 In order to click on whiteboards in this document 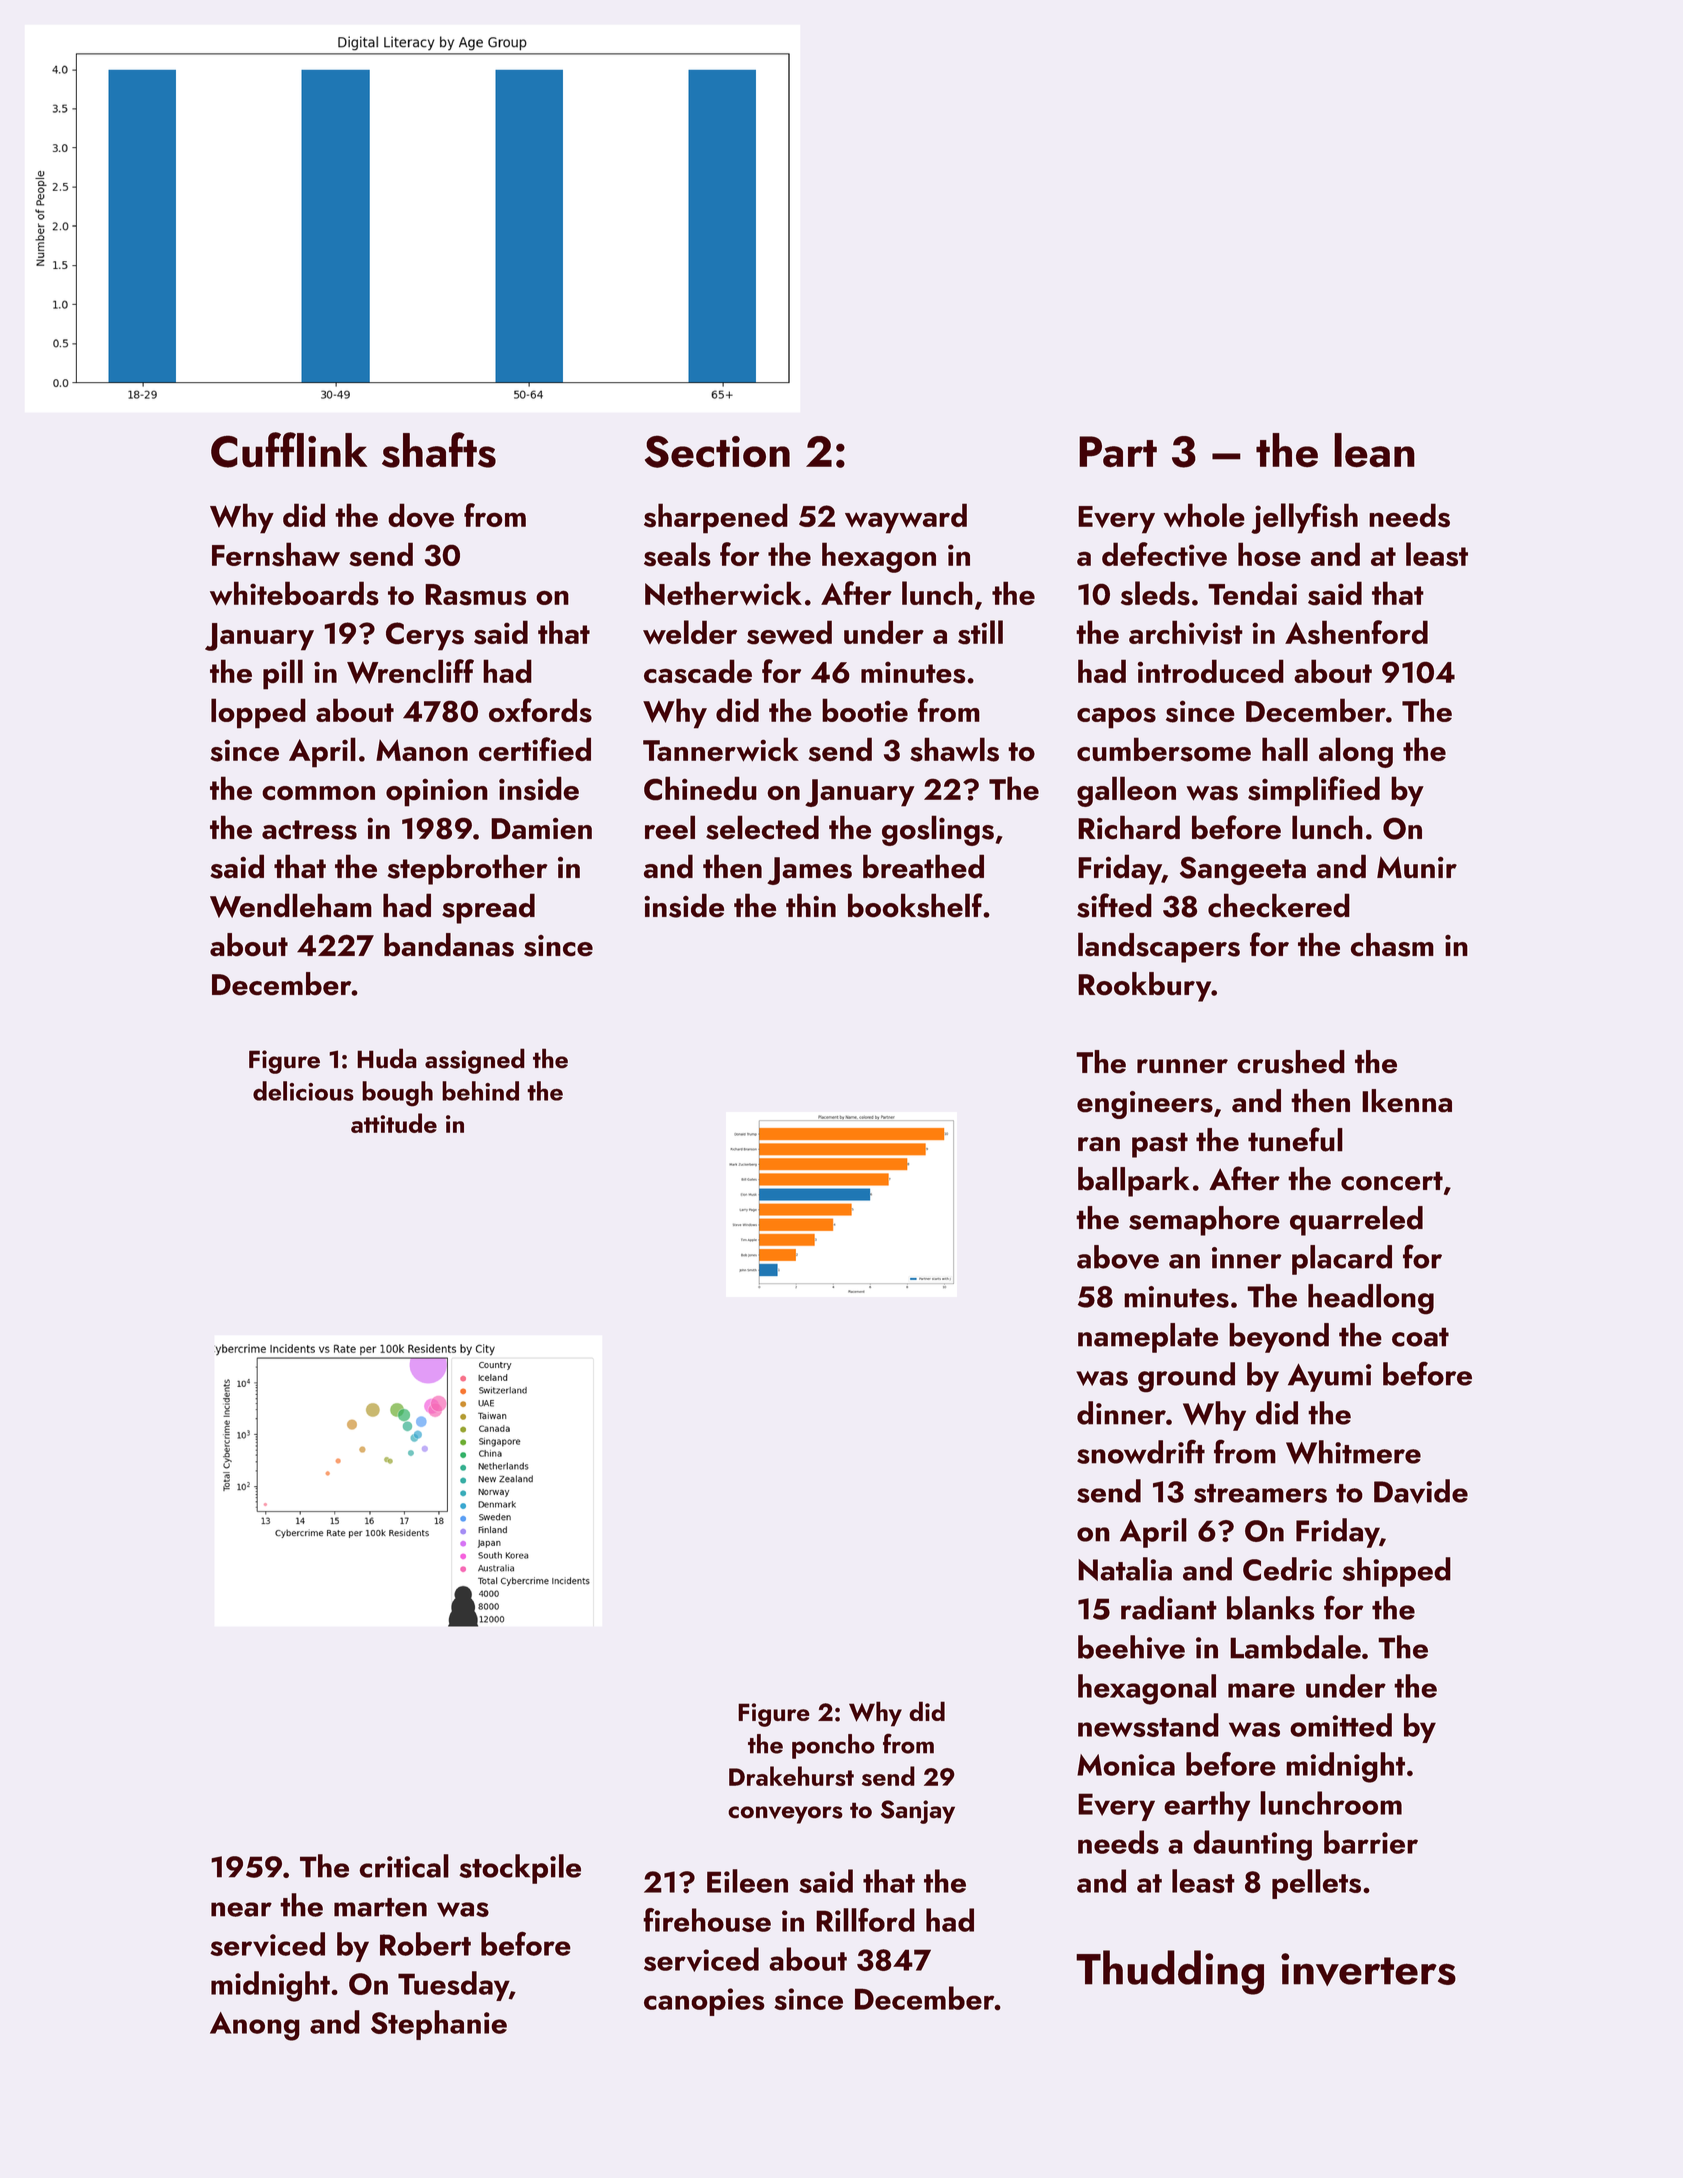, I will do `click(294, 593)`.
